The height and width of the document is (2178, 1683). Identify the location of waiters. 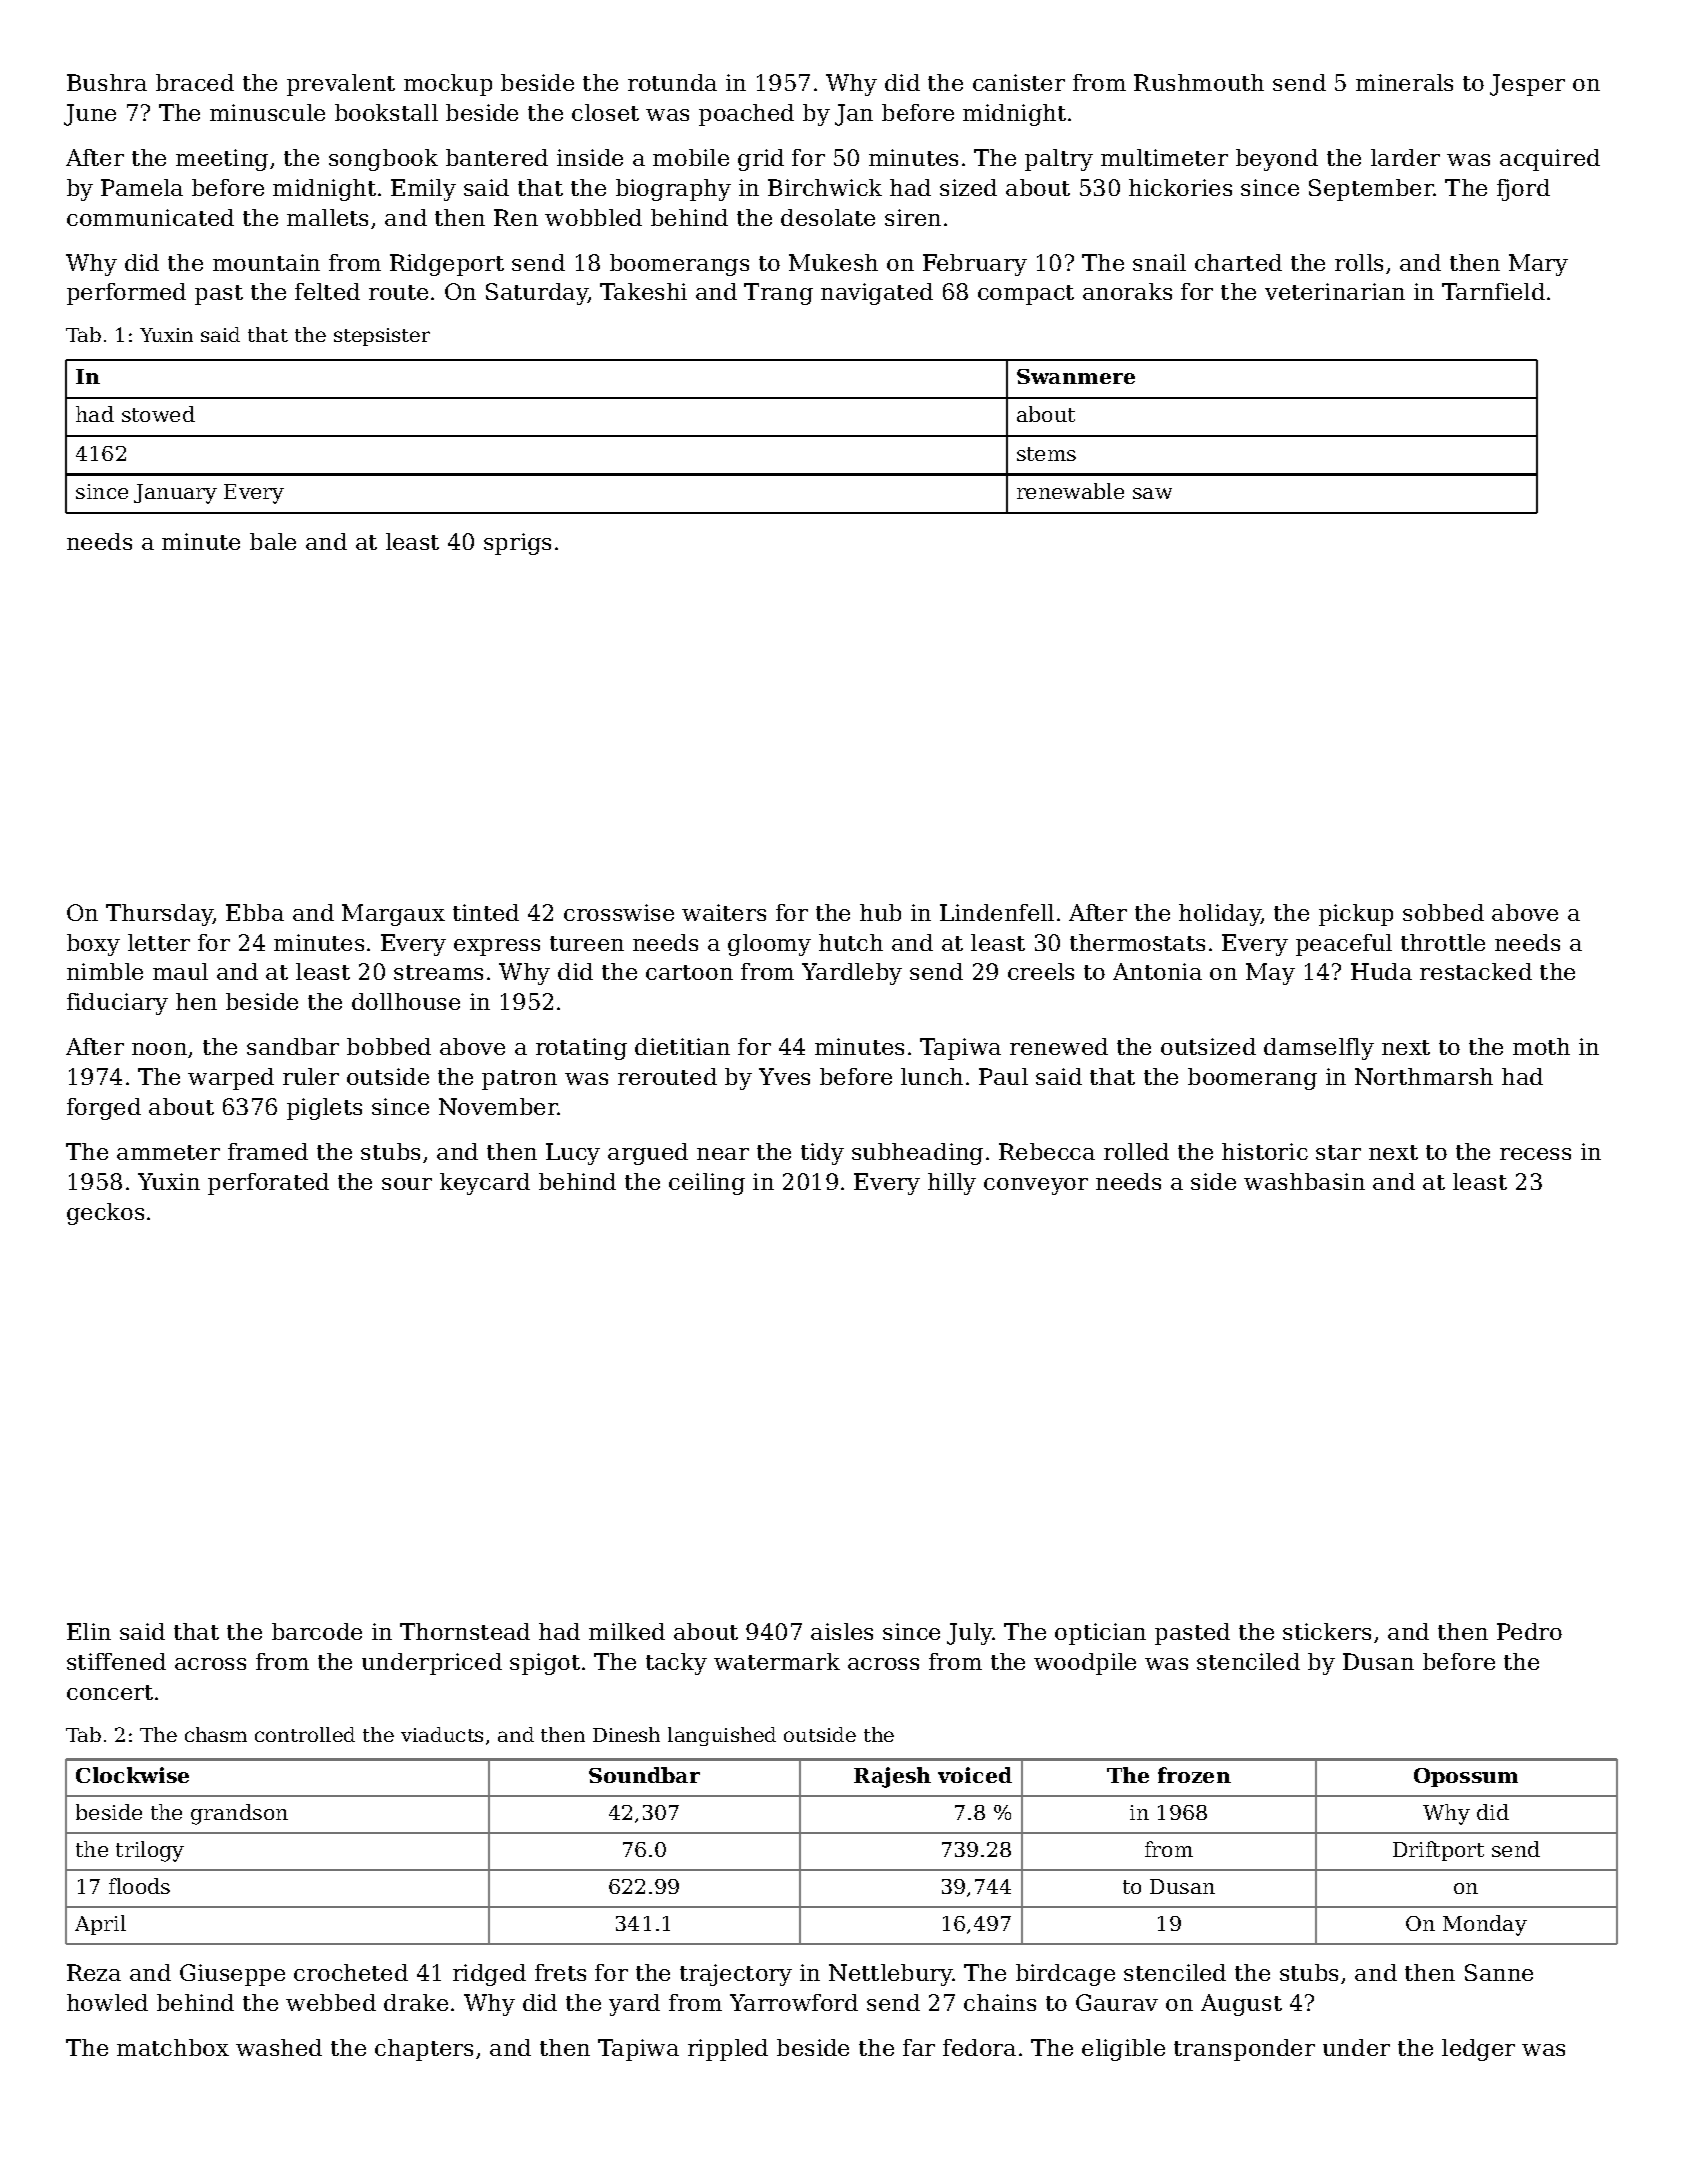
(724, 912).
